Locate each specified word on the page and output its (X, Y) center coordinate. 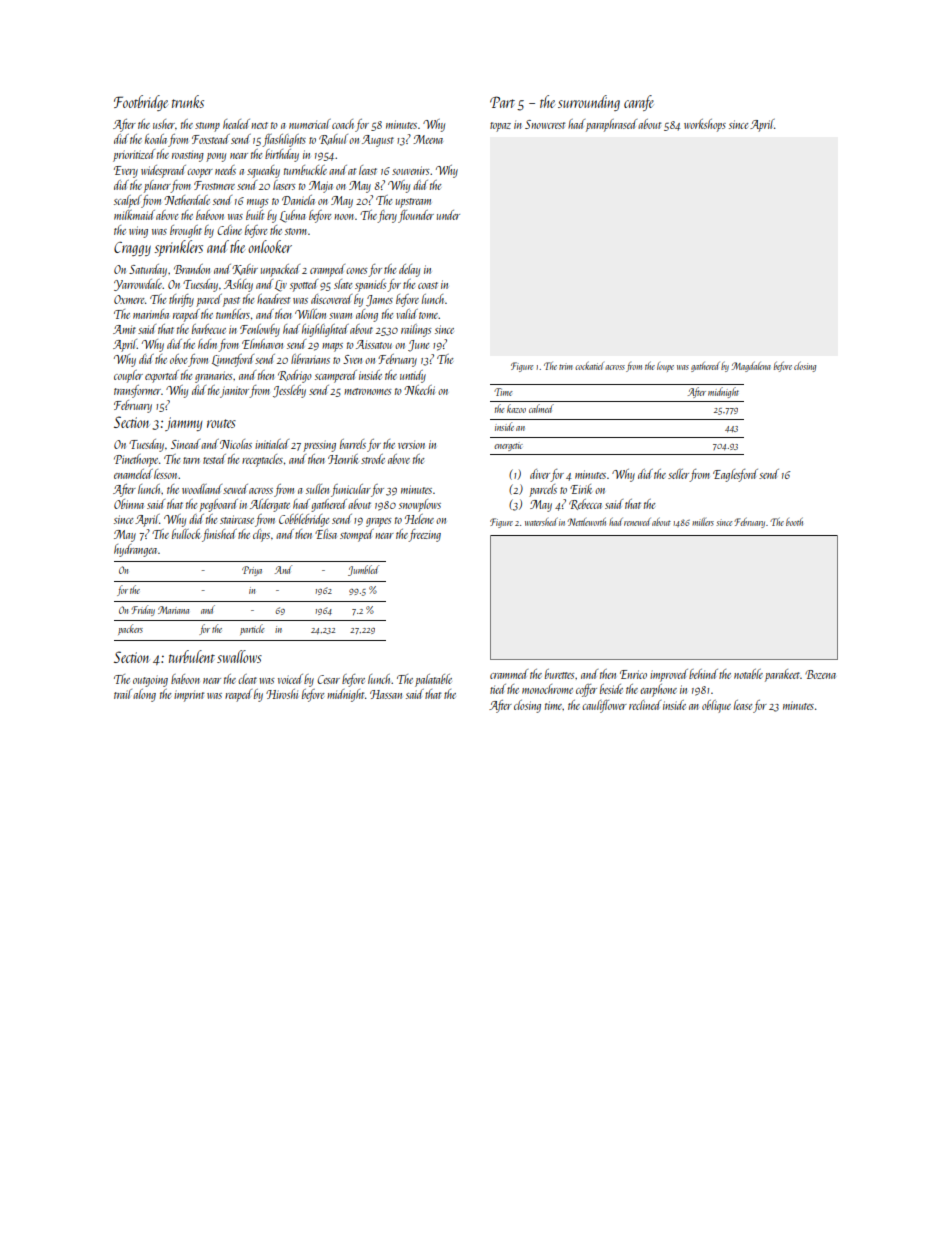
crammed (509, 674)
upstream (413, 203)
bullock (186, 534)
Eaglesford (735, 475)
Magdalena (751, 367)
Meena (428, 139)
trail (123, 694)
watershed (541, 522)
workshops (705, 125)
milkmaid (134, 215)
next (259, 125)
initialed (272, 444)
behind (703, 674)
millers (703, 522)
